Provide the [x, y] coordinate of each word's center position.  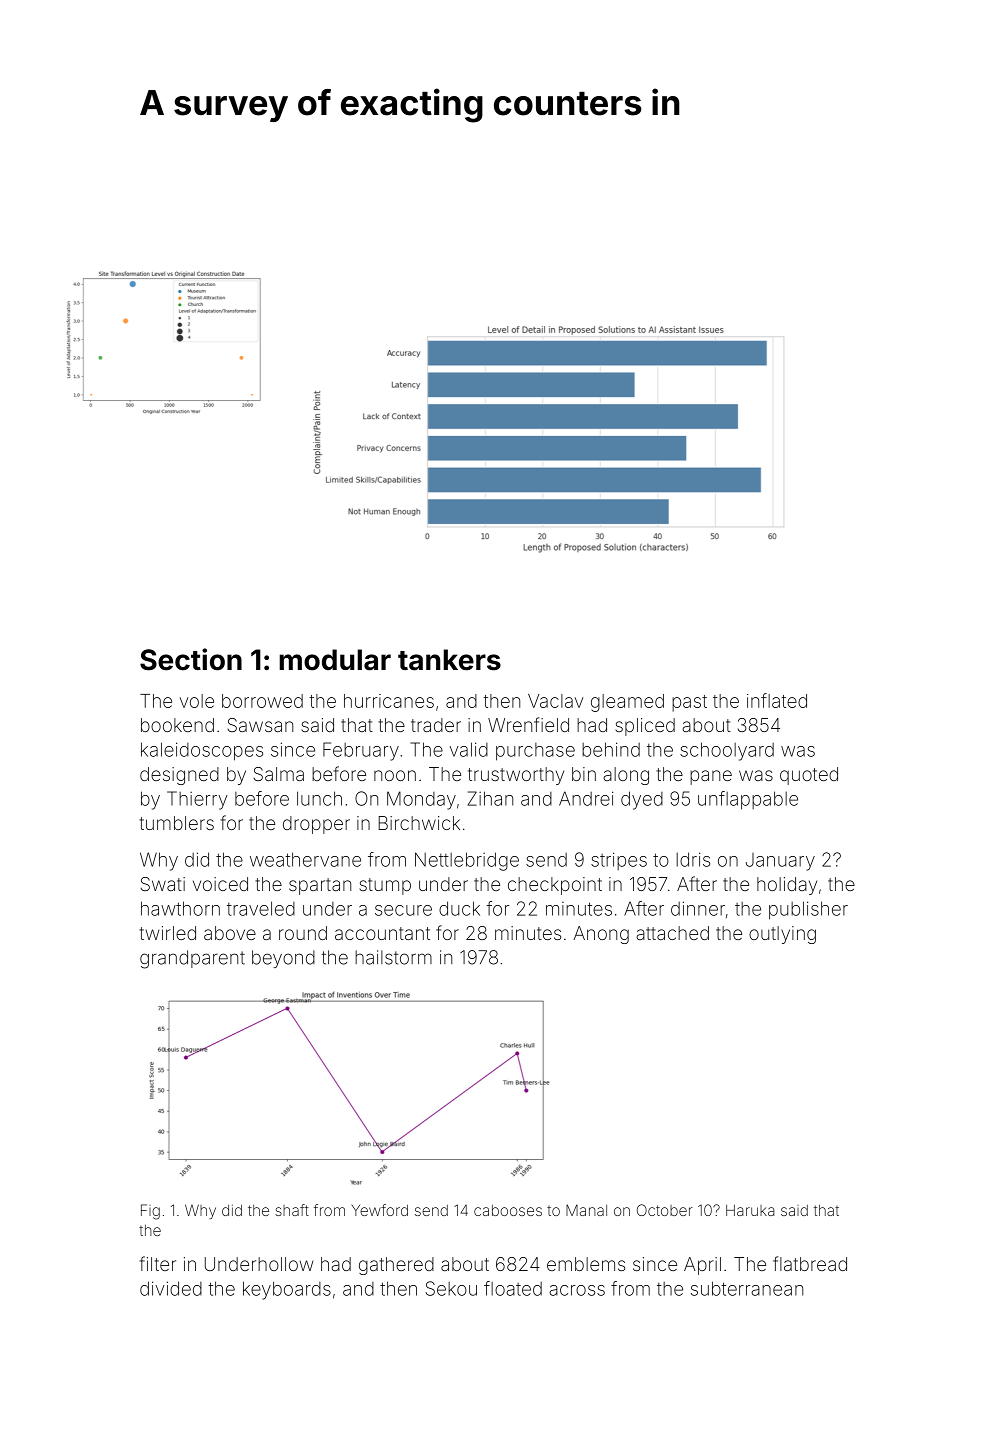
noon [395, 775]
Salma [279, 774]
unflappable [748, 800]
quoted [809, 776]
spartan [320, 886]
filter [157, 1263]
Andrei [586, 798]
